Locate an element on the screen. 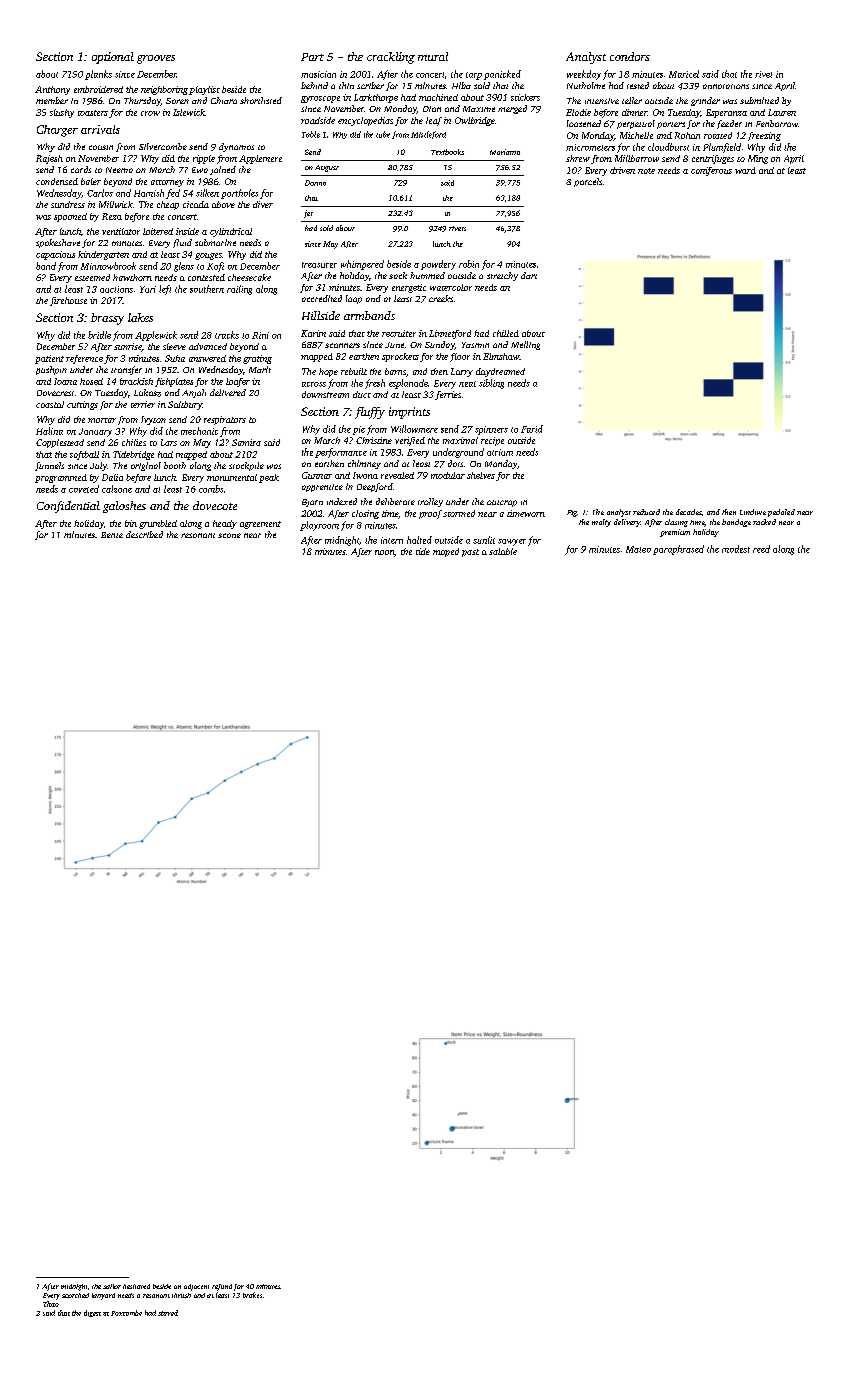  noon is located at coordinates (384, 552).
